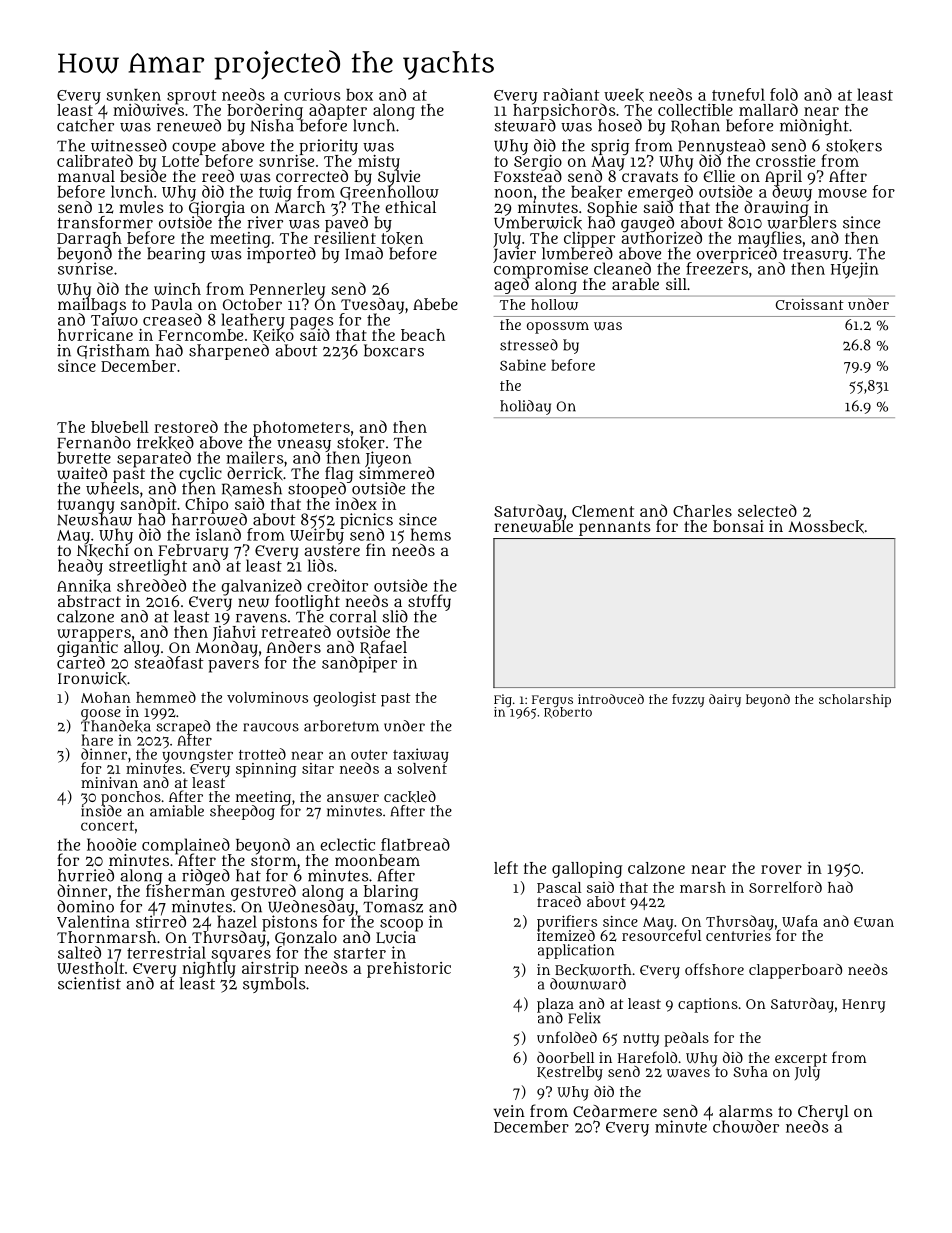 The image size is (952, 1233). I want to click on beside, so click(143, 176).
